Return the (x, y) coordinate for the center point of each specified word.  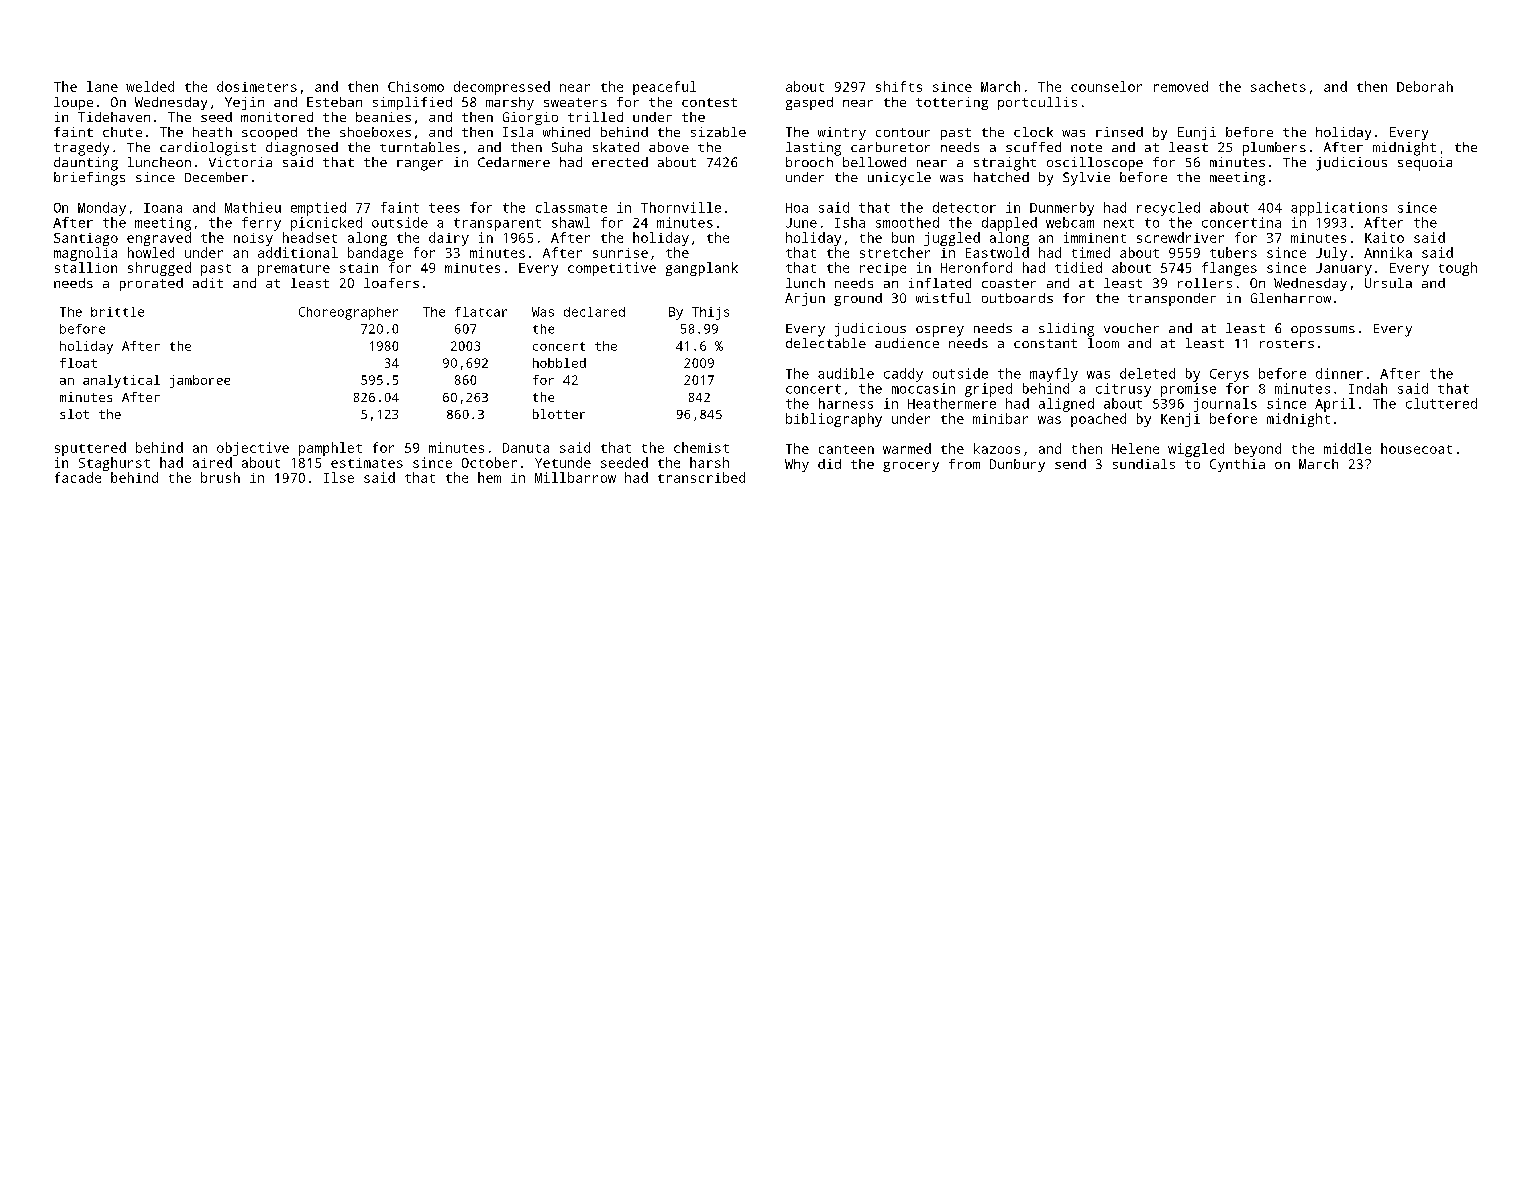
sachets (1278, 86)
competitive (612, 269)
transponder (1172, 299)
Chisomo (416, 86)
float (78, 363)
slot (74, 414)
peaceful (664, 88)
